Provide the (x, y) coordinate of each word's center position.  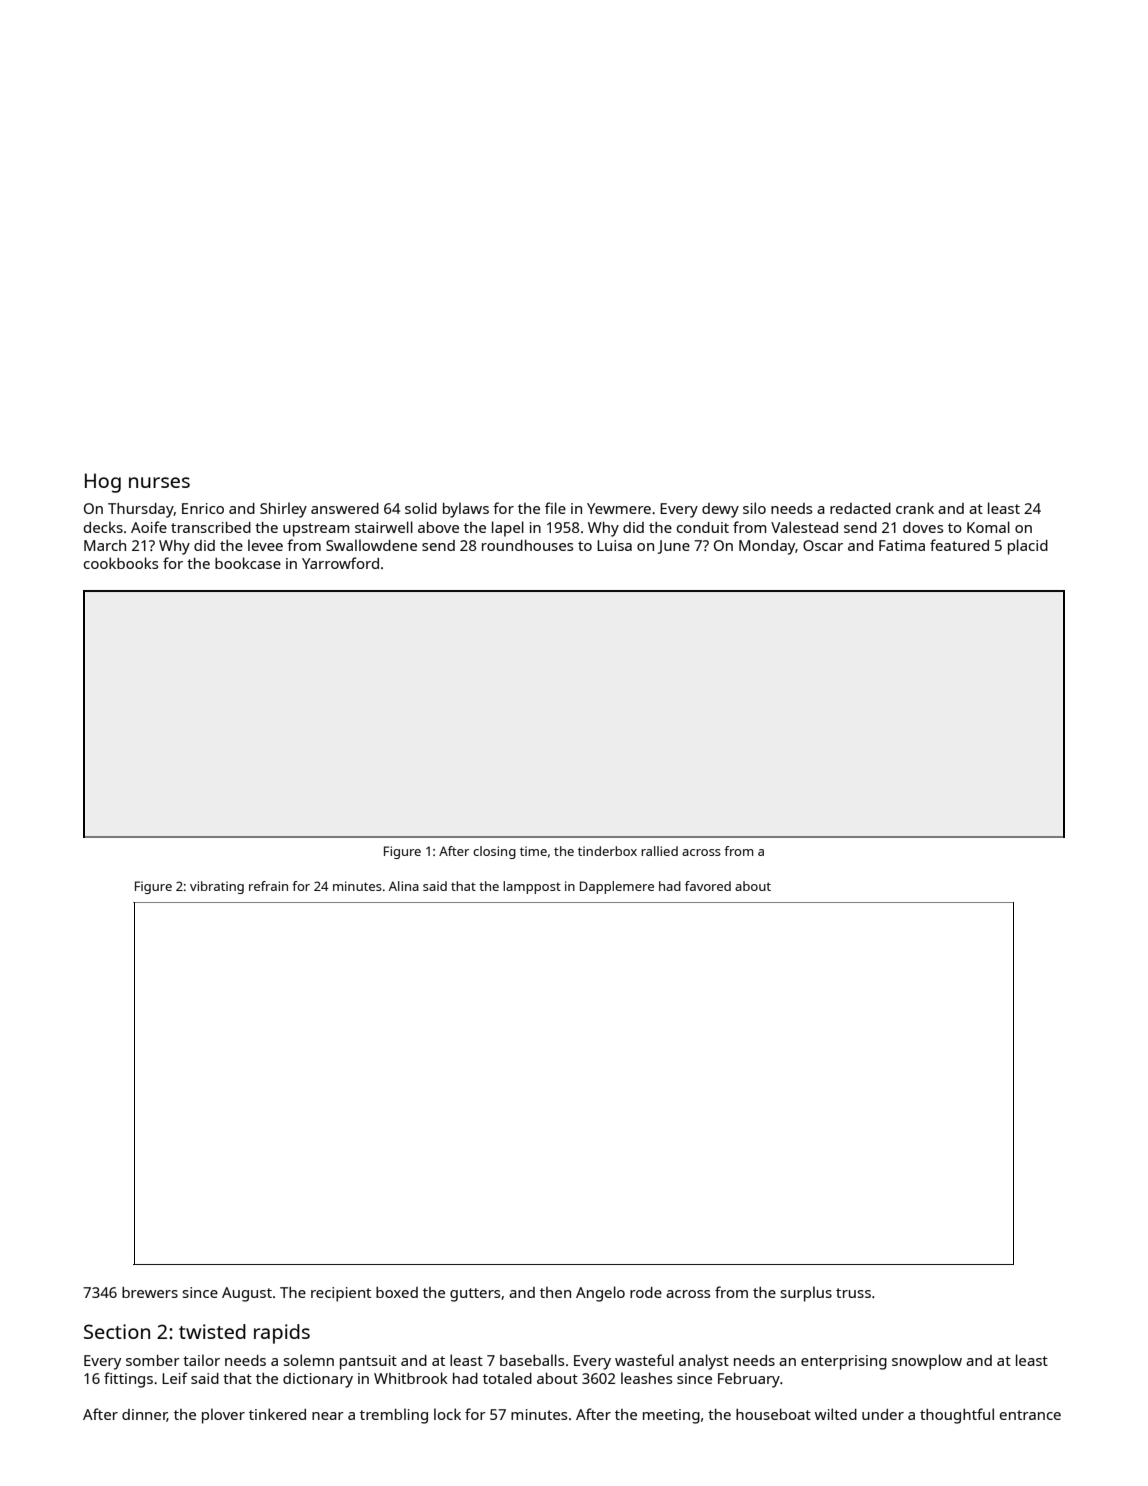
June (674, 547)
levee (265, 545)
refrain (268, 886)
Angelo (600, 1294)
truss (853, 1293)
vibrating (217, 887)
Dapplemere (617, 887)
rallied (659, 851)
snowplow (927, 1362)
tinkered (277, 1414)
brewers (150, 1292)
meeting (671, 1416)
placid (1028, 547)
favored (708, 886)
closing (494, 852)
